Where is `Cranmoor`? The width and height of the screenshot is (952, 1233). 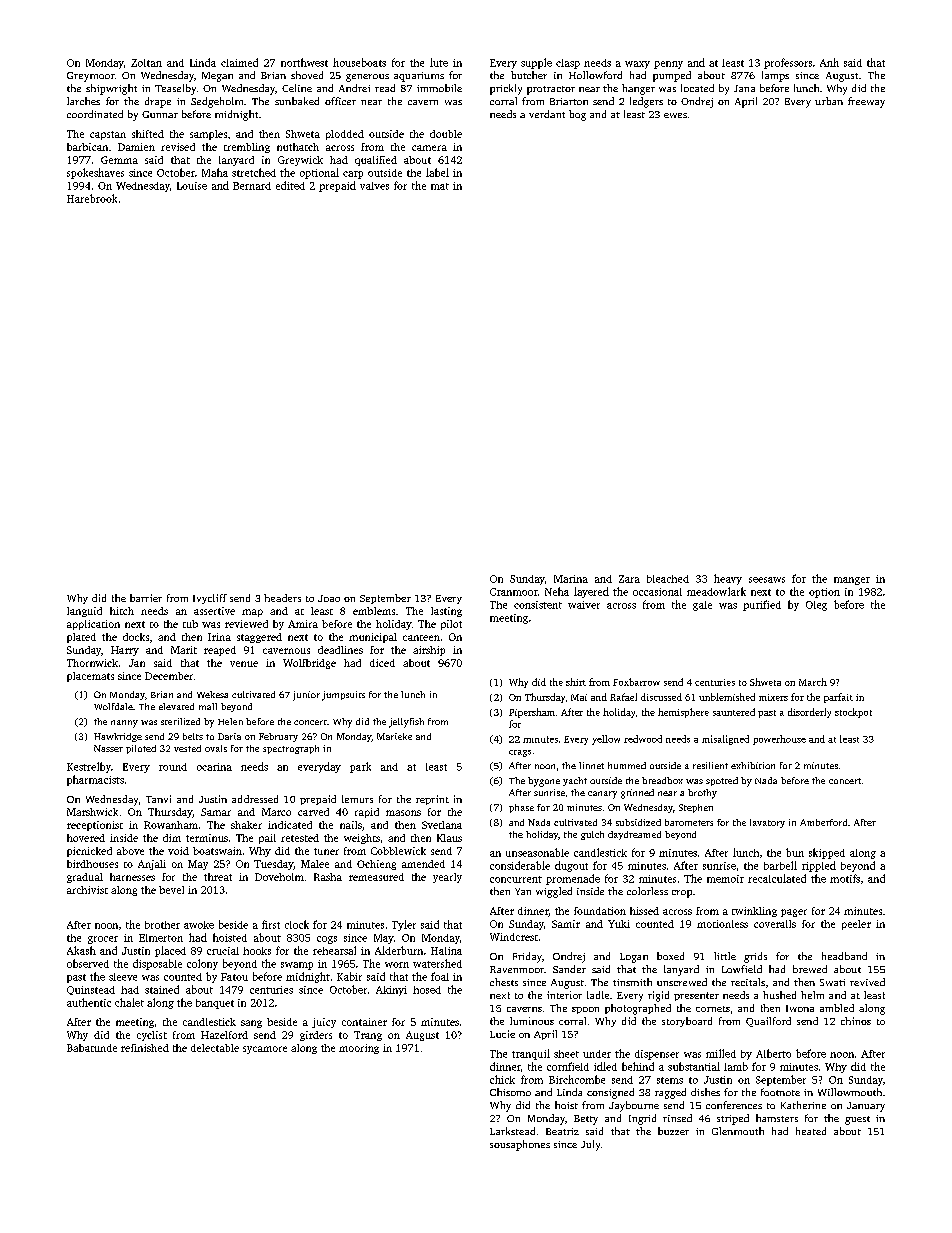
Cranmoor is located at coordinates (514, 592).
